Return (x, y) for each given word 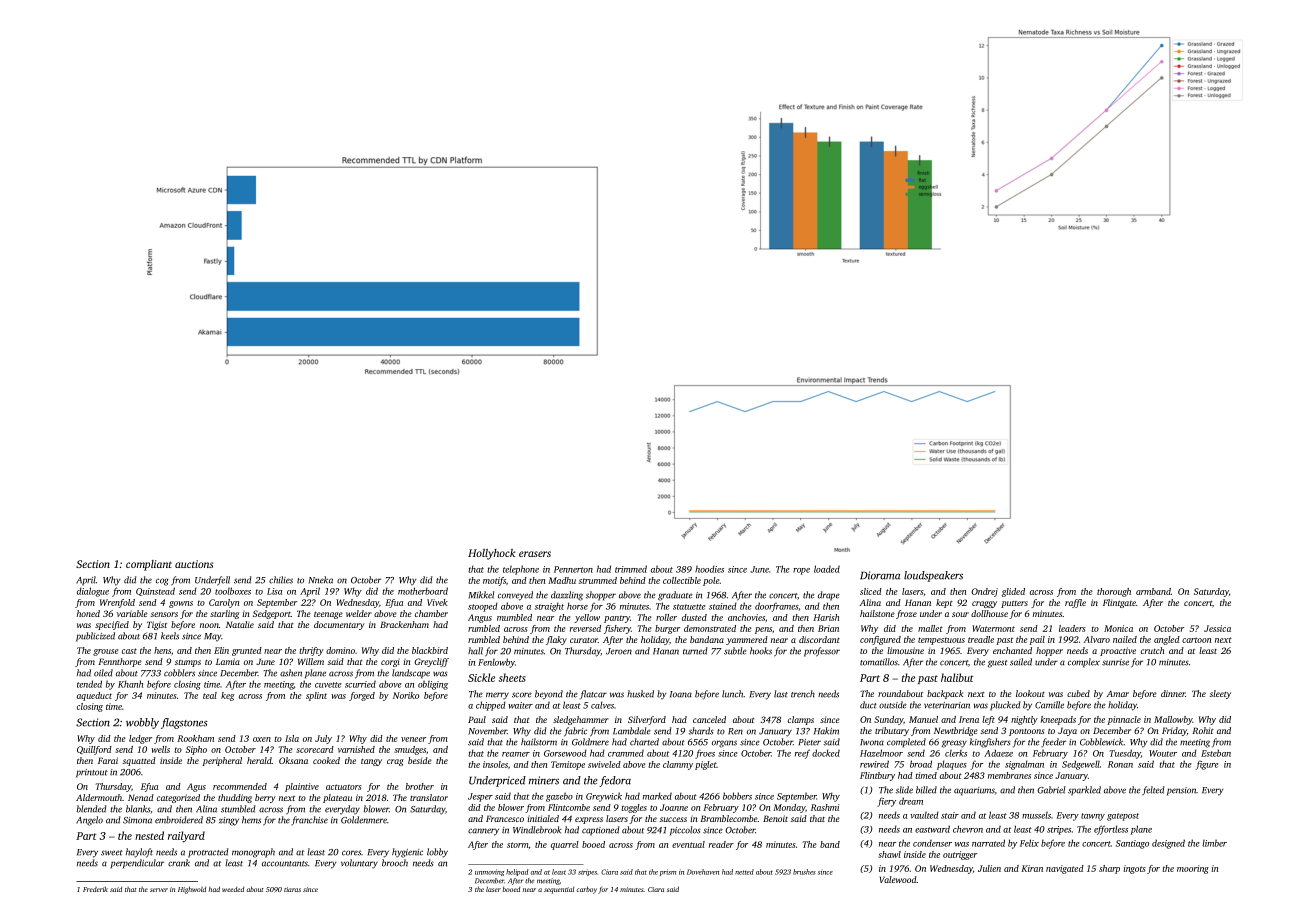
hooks (761, 651)
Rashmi (825, 807)
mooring (1193, 869)
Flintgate (1119, 603)
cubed (1078, 693)
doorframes (777, 607)
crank (179, 863)
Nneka (321, 580)
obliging (433, 685)
